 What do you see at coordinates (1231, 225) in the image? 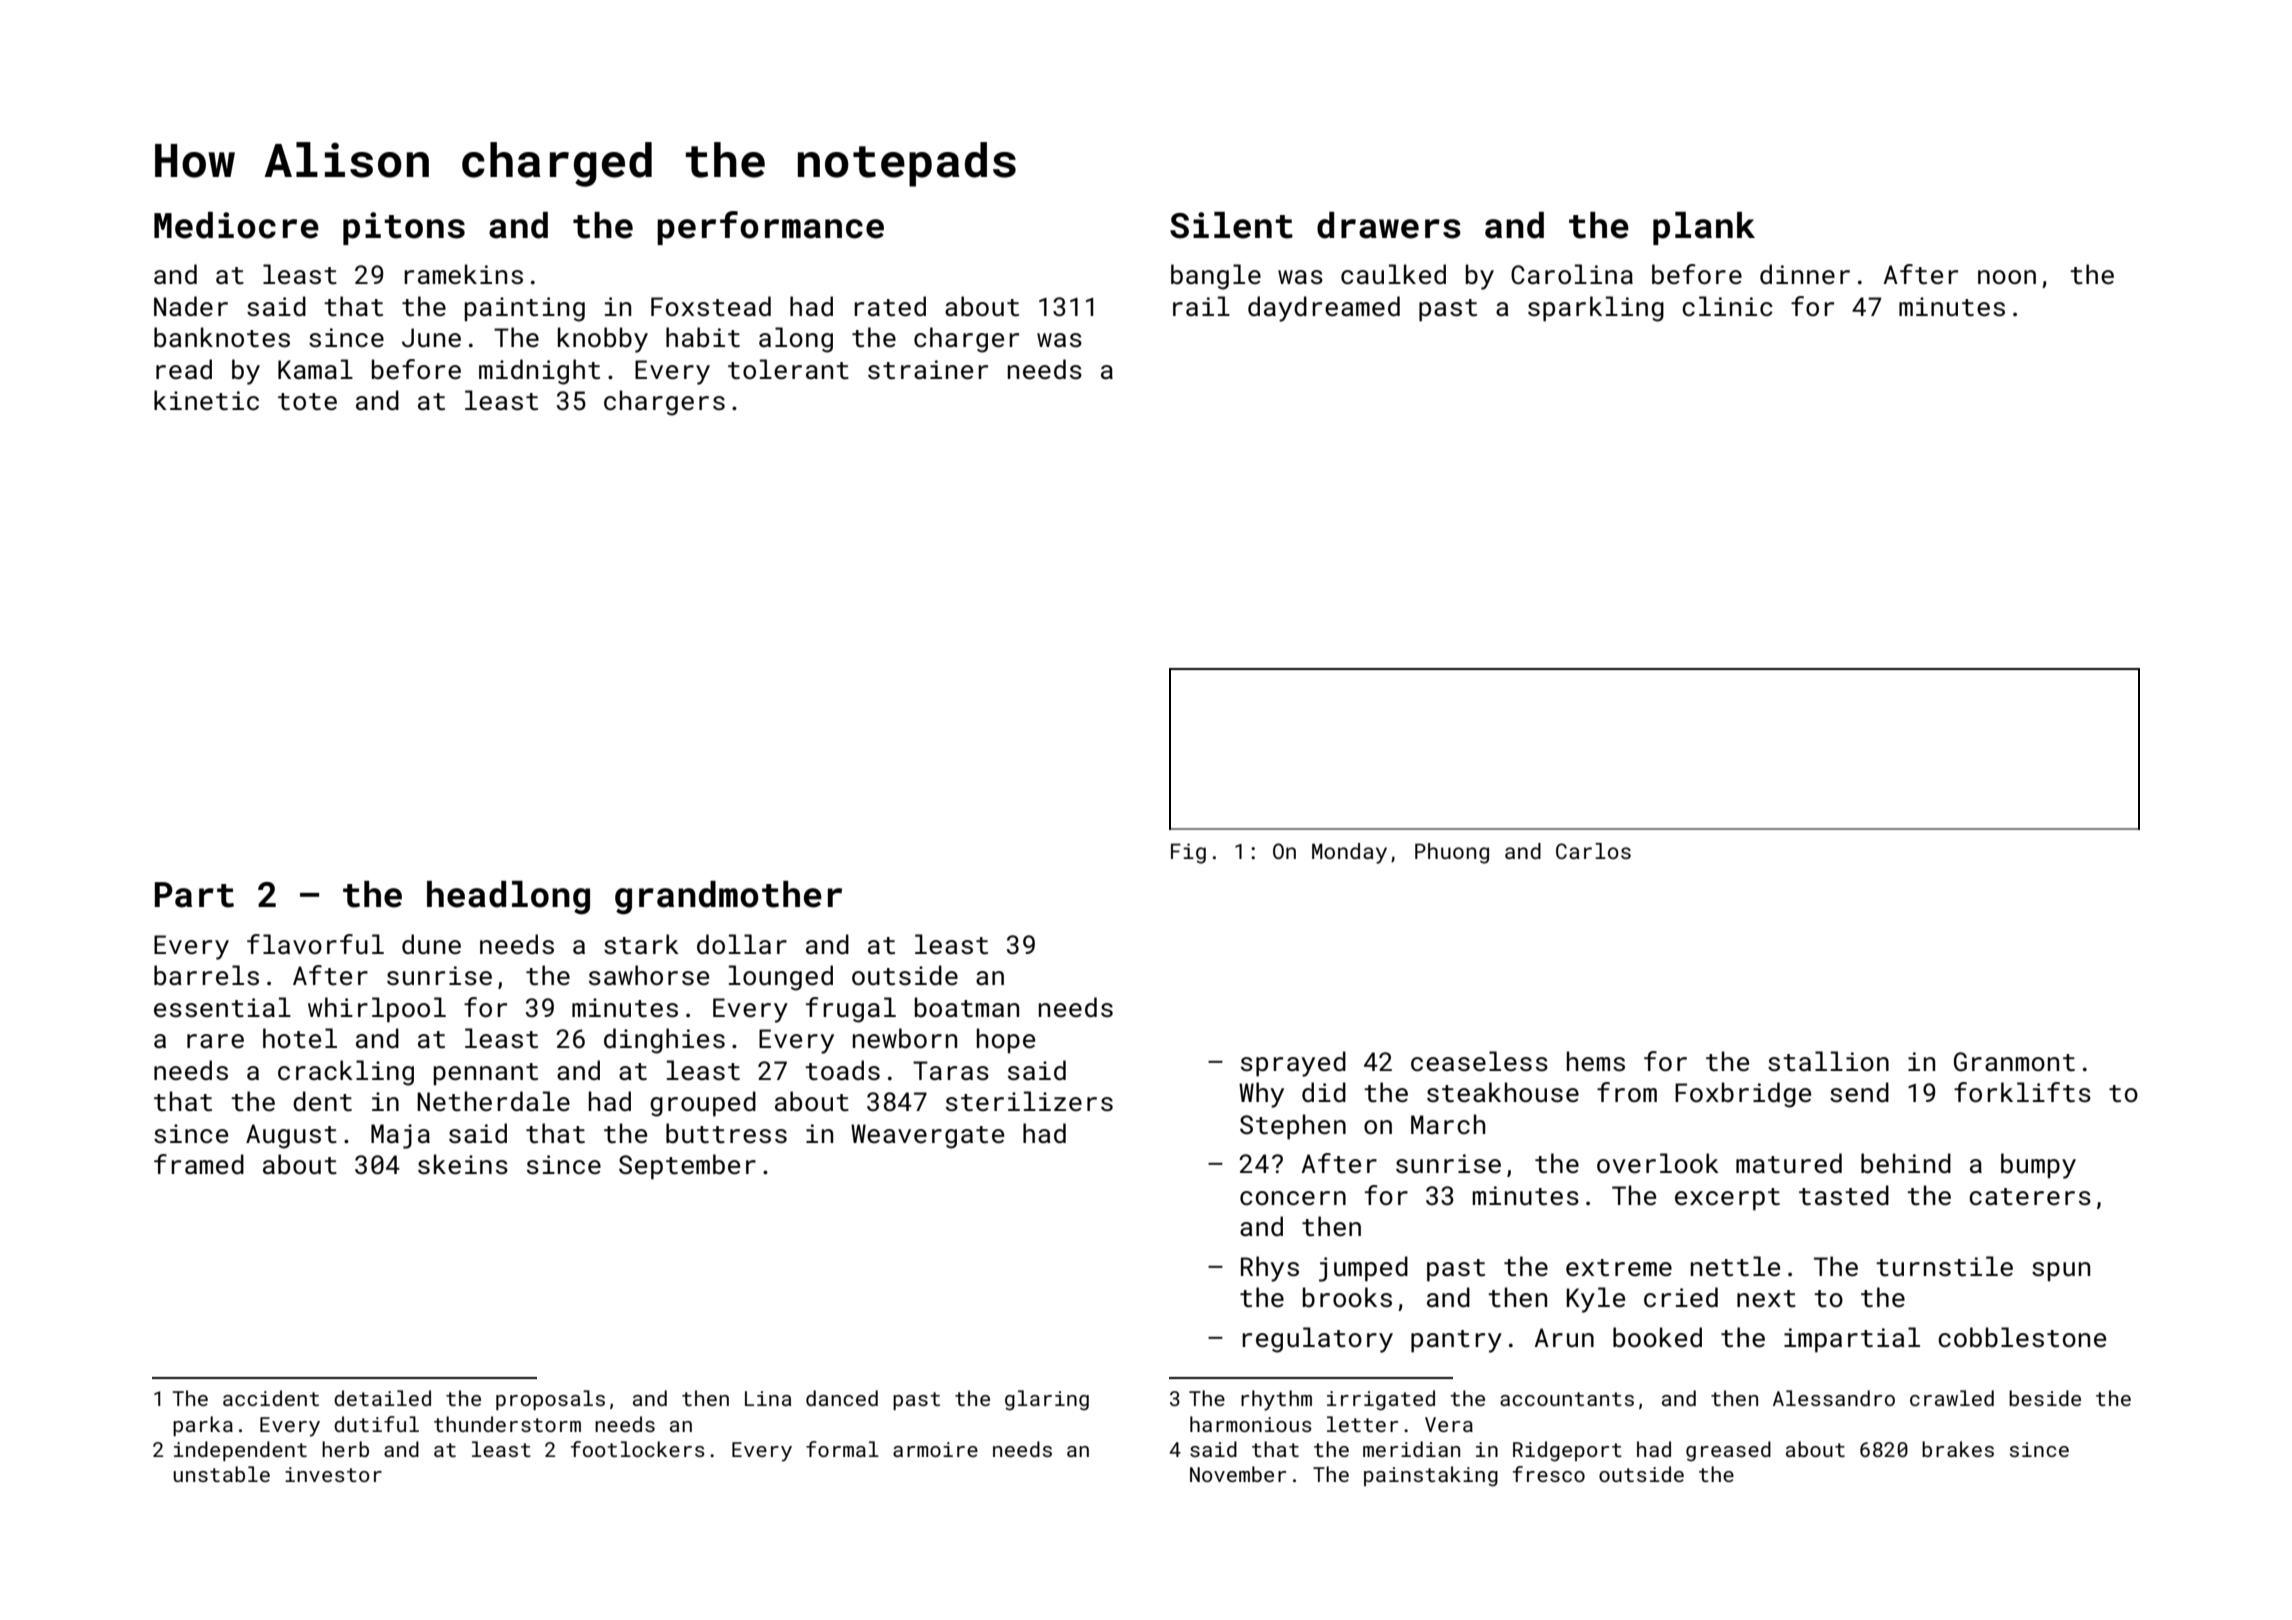
I see `Silent` at bounding box center [1231, 225].
